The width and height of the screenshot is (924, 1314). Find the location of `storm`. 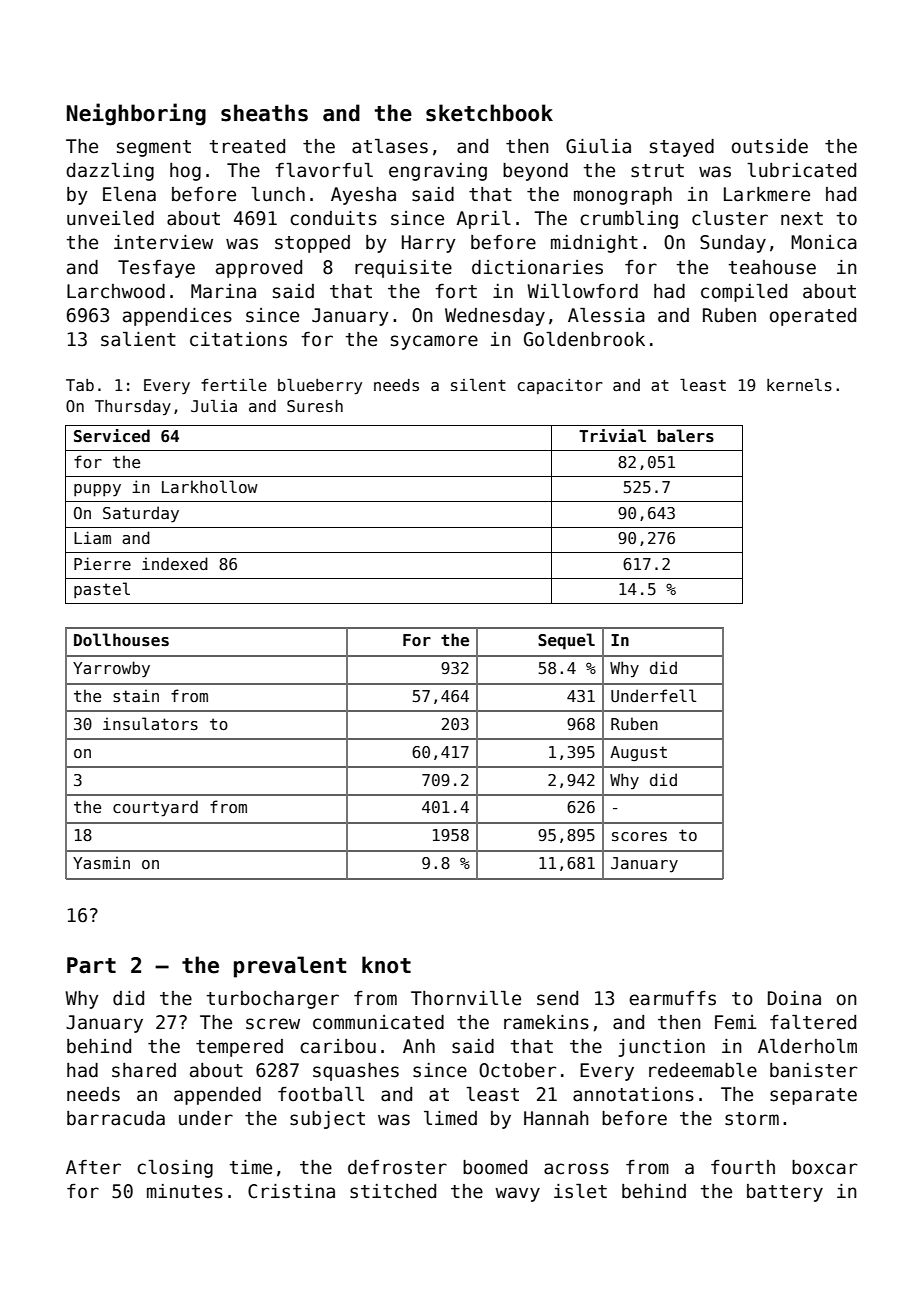

storm is located at coordinates (752, 1119).
